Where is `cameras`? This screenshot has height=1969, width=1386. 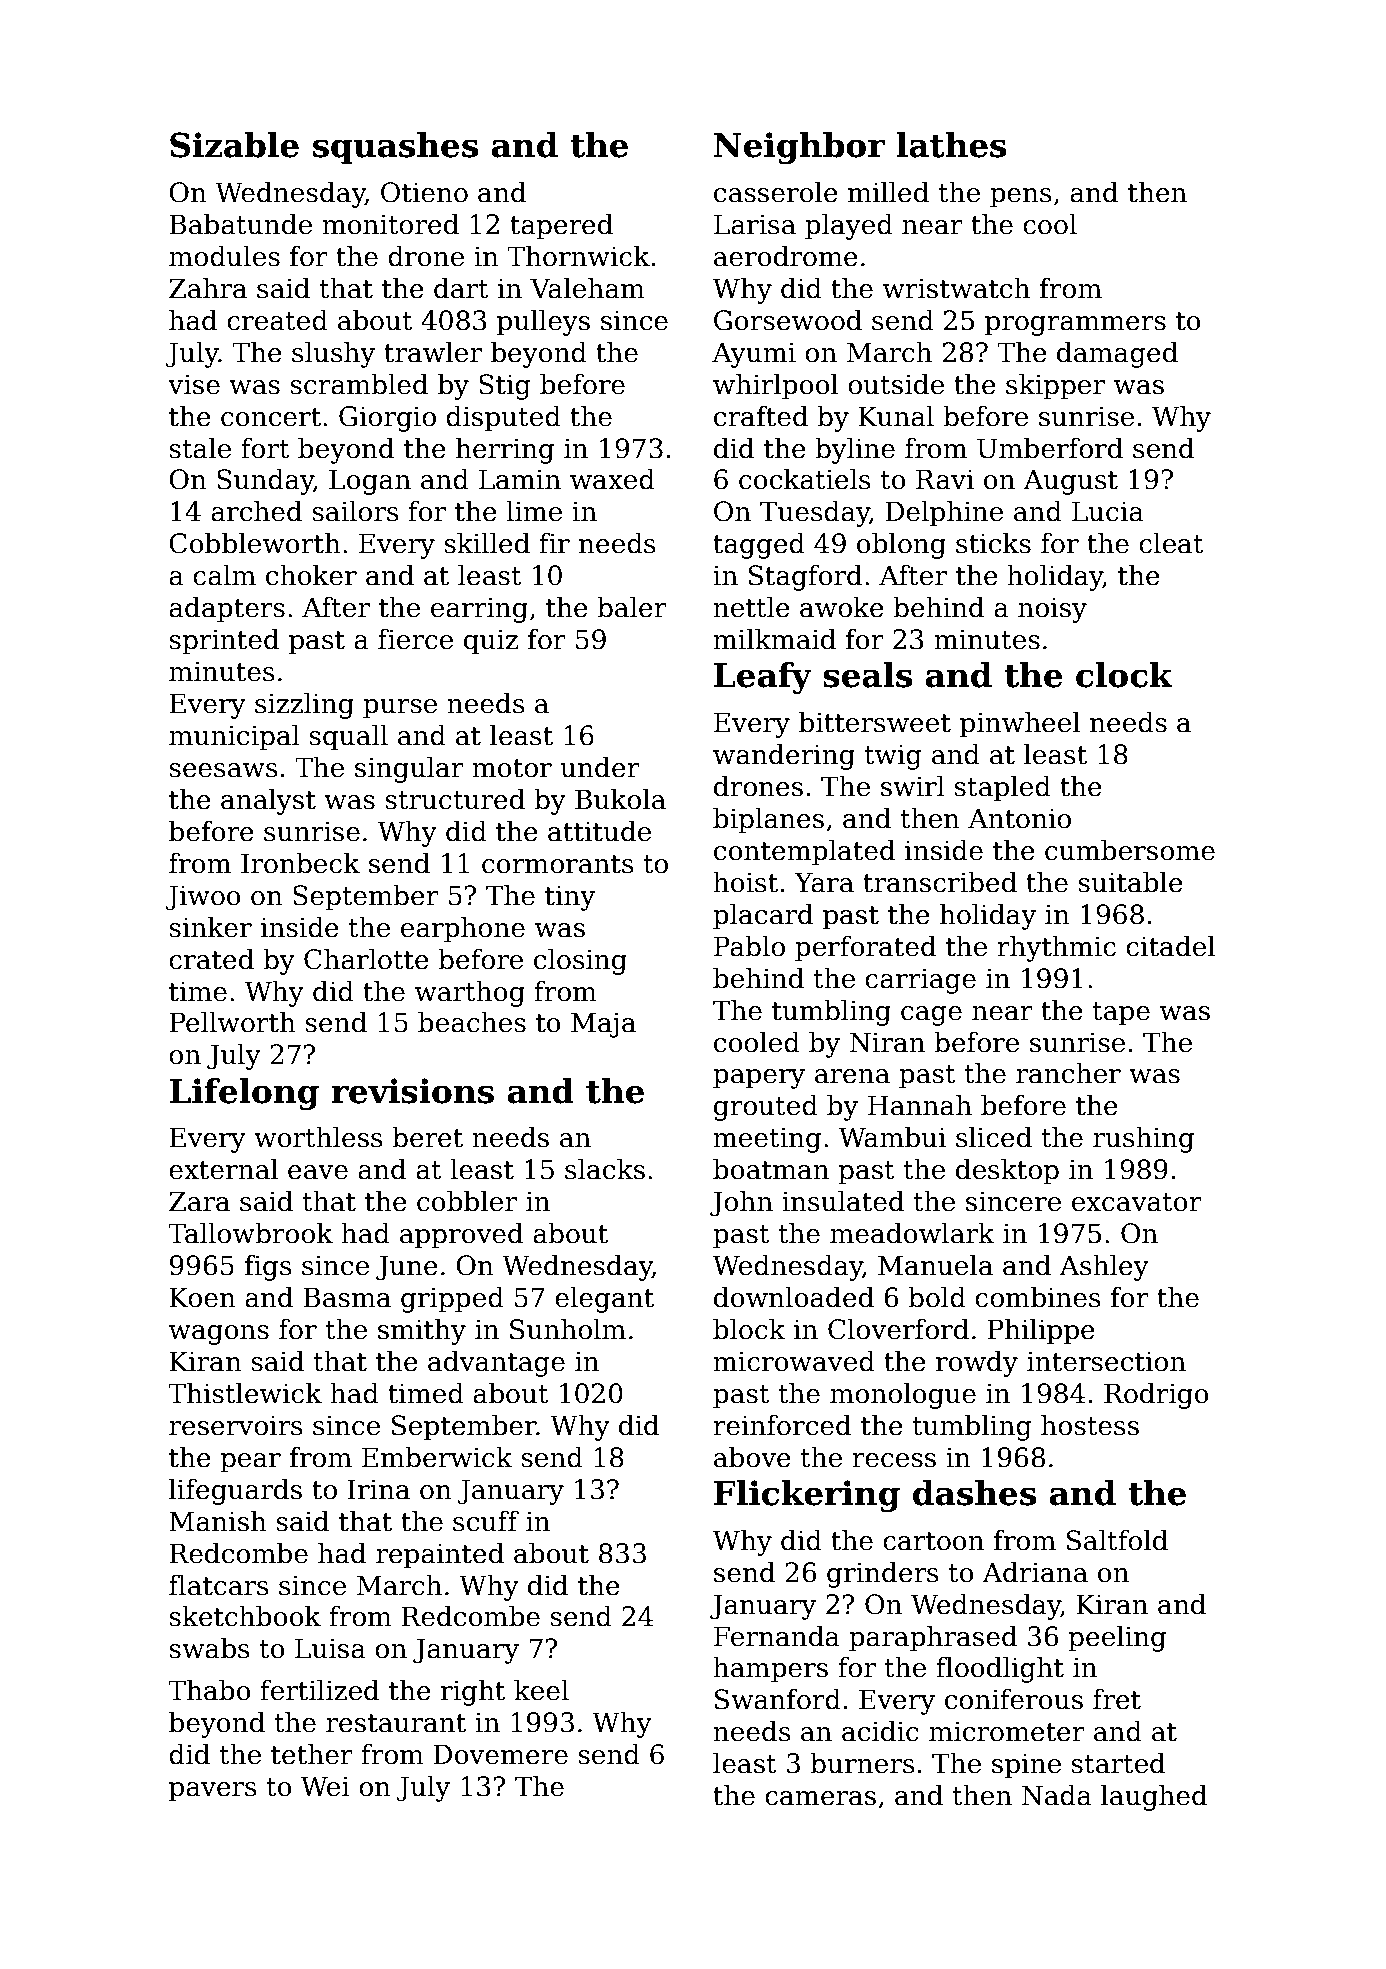 cameras is located at coordinates (820, 1798).
